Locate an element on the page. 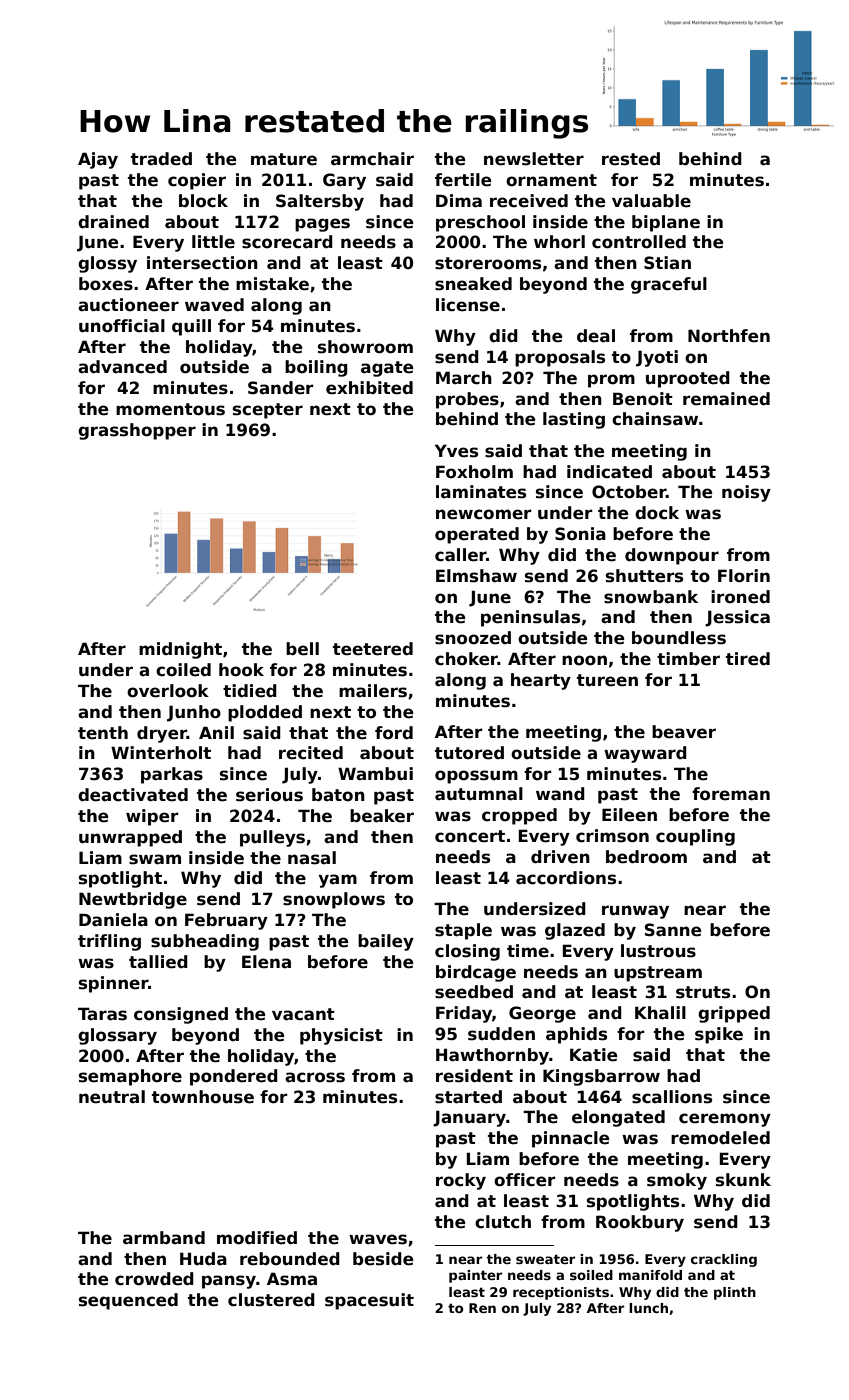 This document has width=849, height=1400. autumnal is located at coordinates (479, 794).
